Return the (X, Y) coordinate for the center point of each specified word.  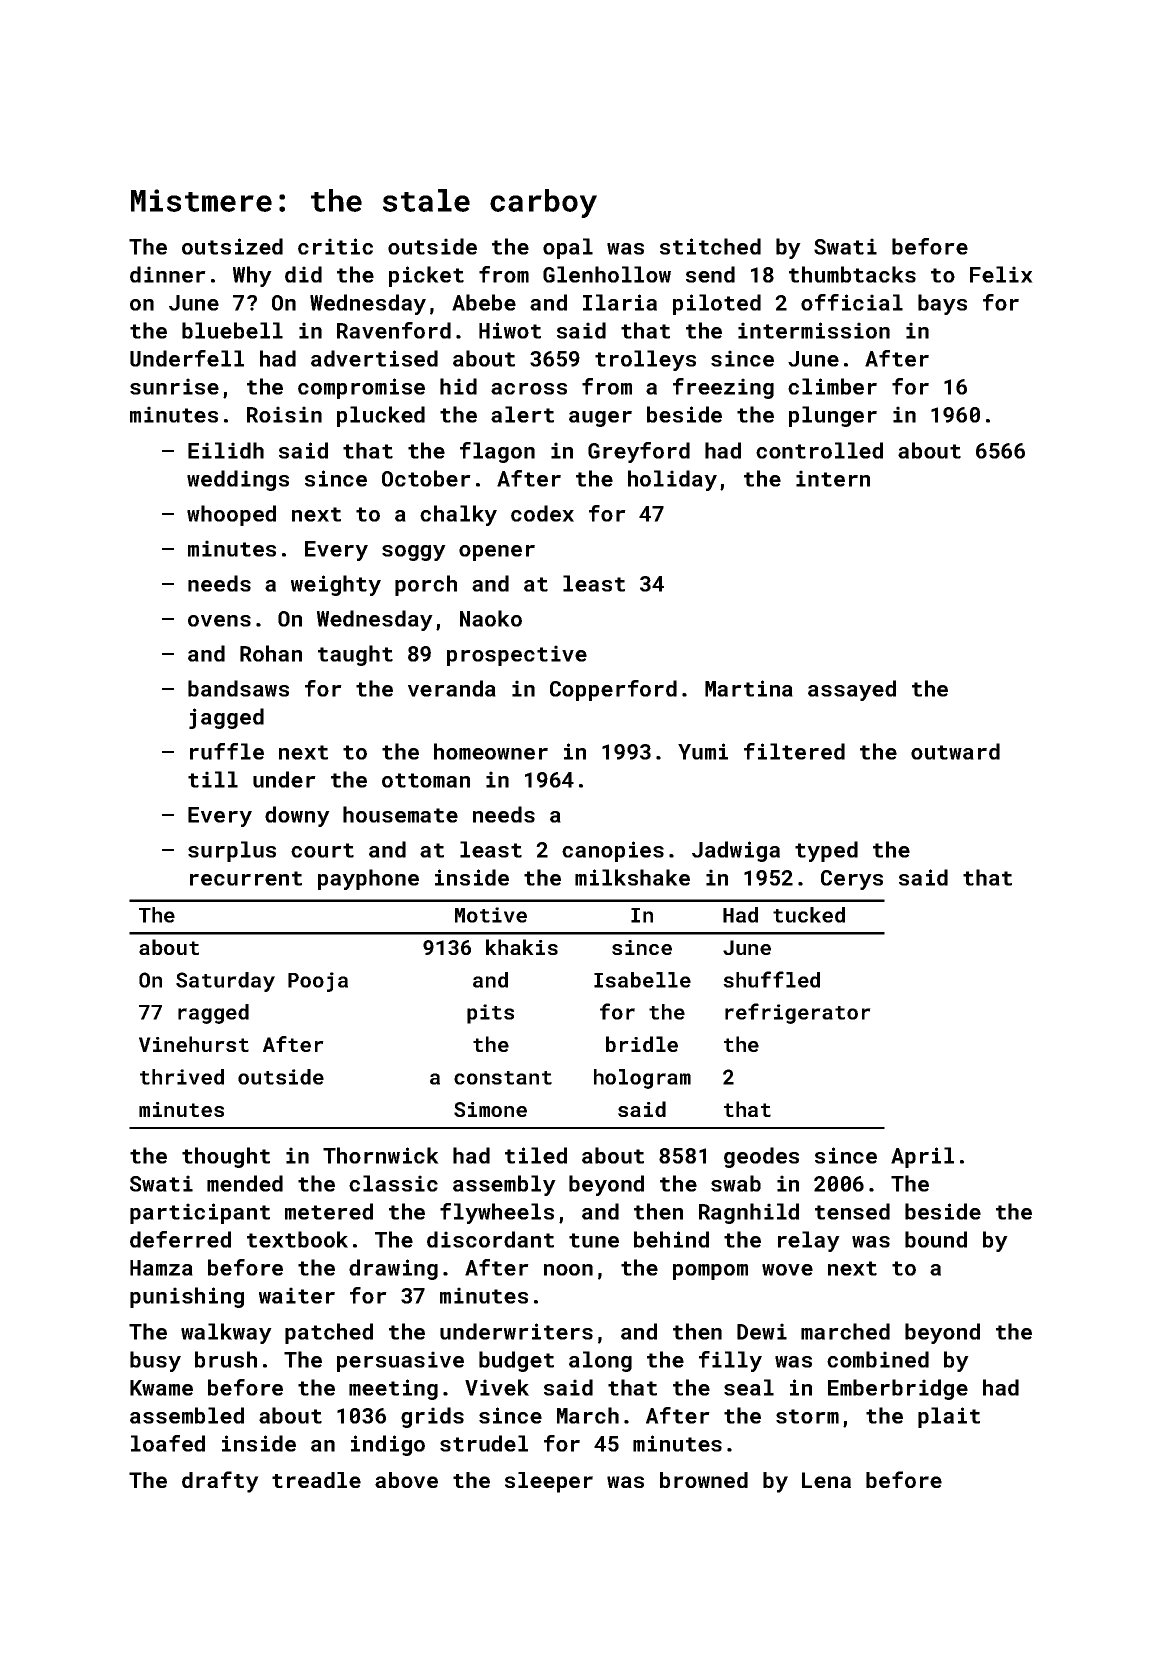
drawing (393, 1269)
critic (335, 246)
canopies (613, 851)
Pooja (318, 982)
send (710, 274)
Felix (1001, 274)
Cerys (852, 880)
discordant (490, 1239)
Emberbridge (898, 1389)
